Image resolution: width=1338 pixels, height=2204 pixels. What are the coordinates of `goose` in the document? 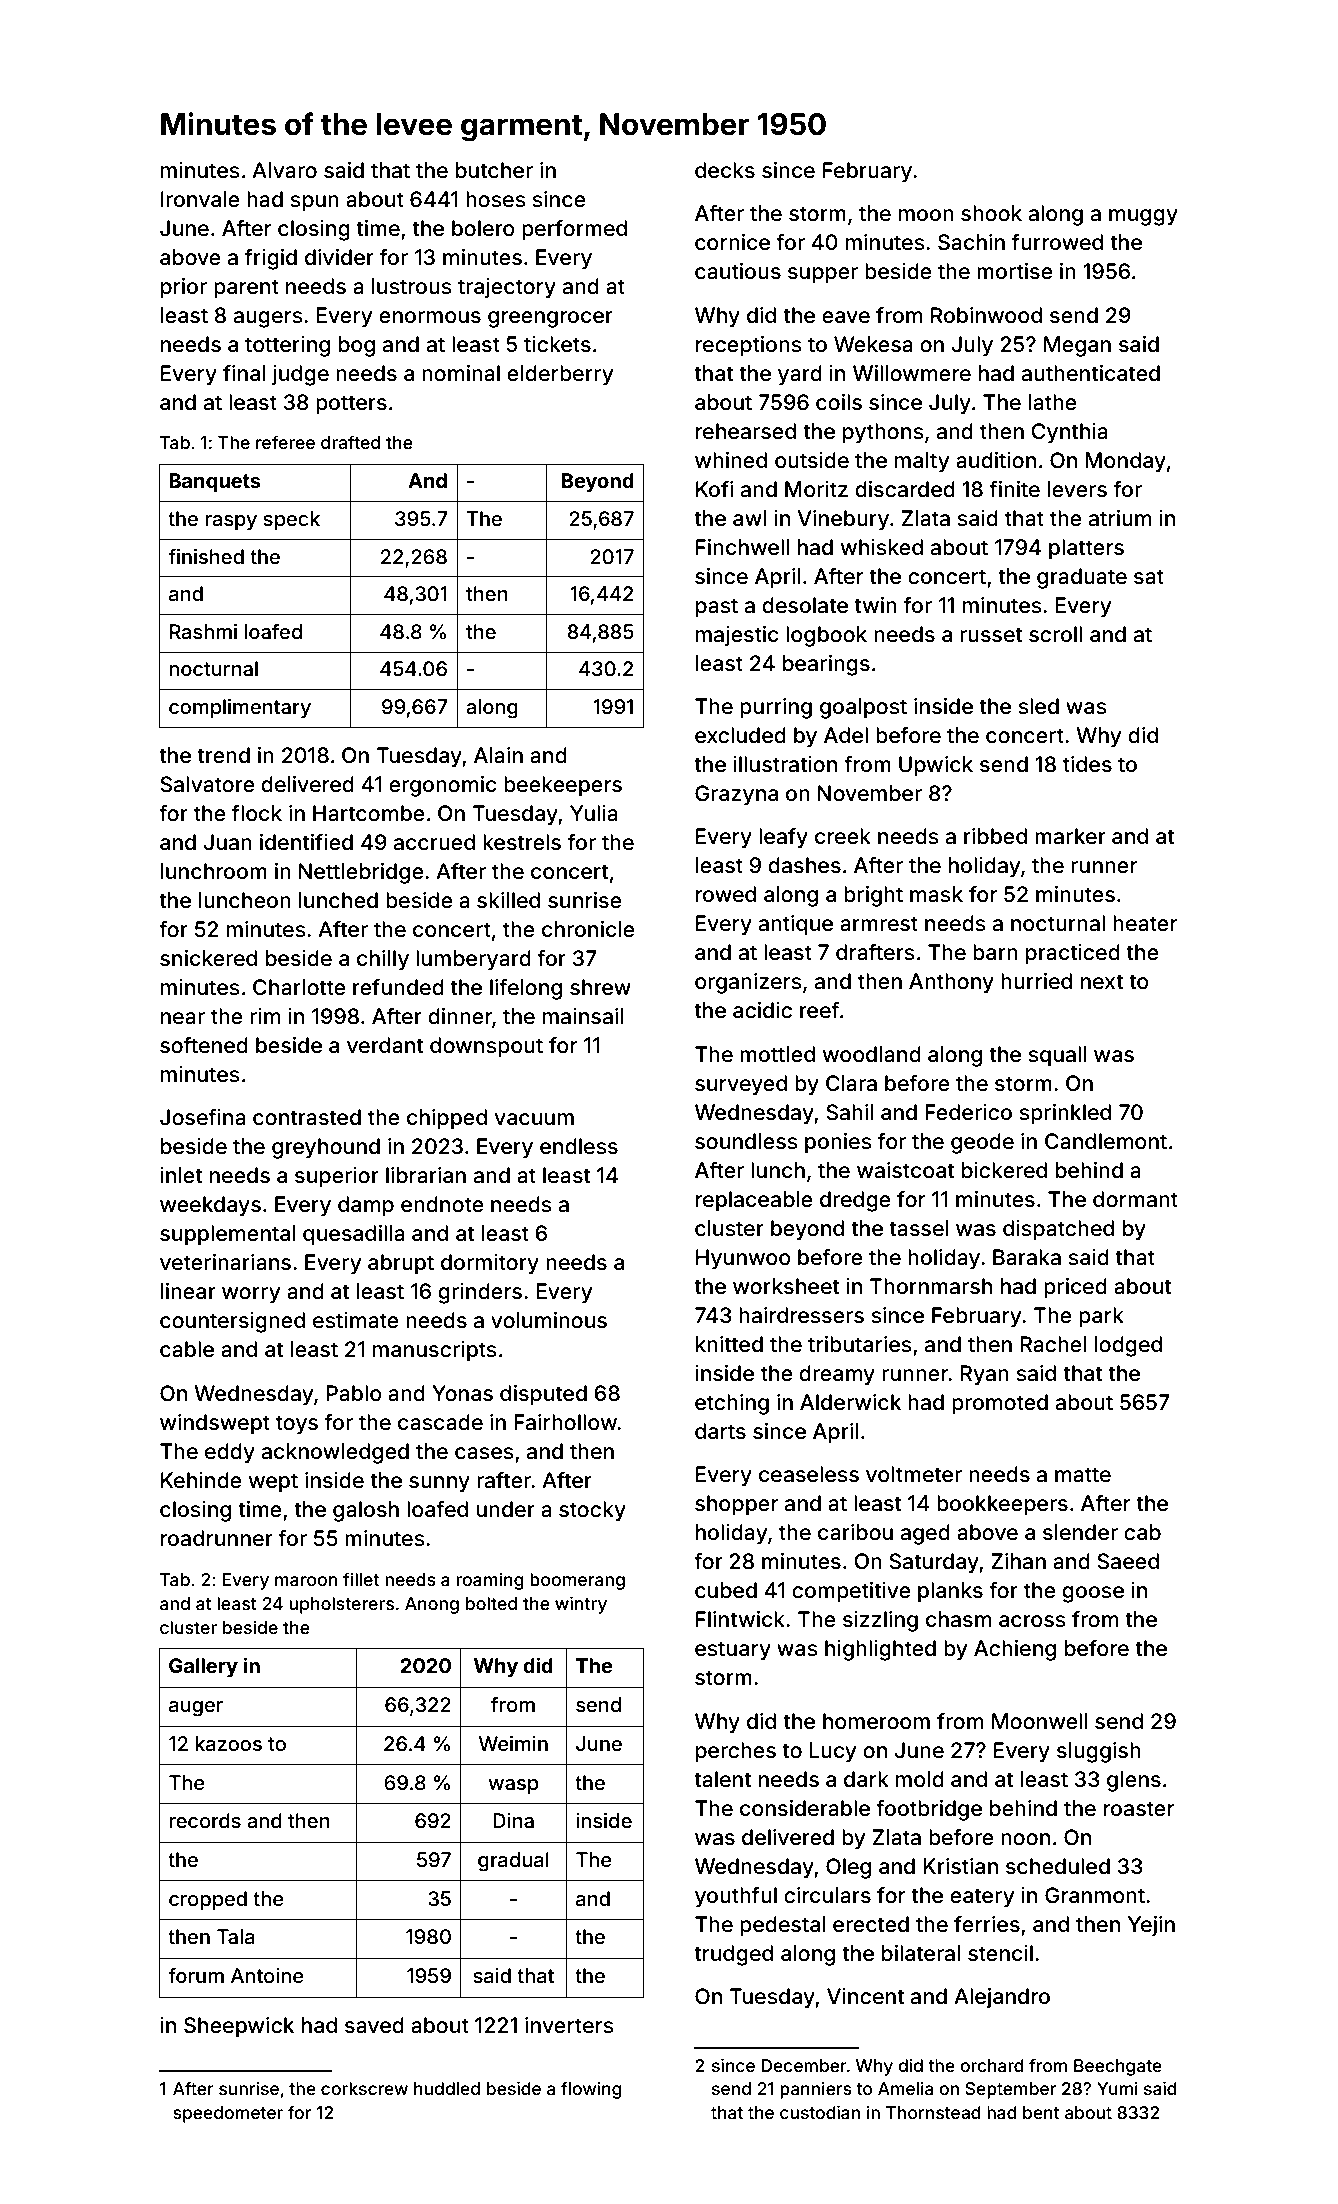 It's located at (1093, 1594).
